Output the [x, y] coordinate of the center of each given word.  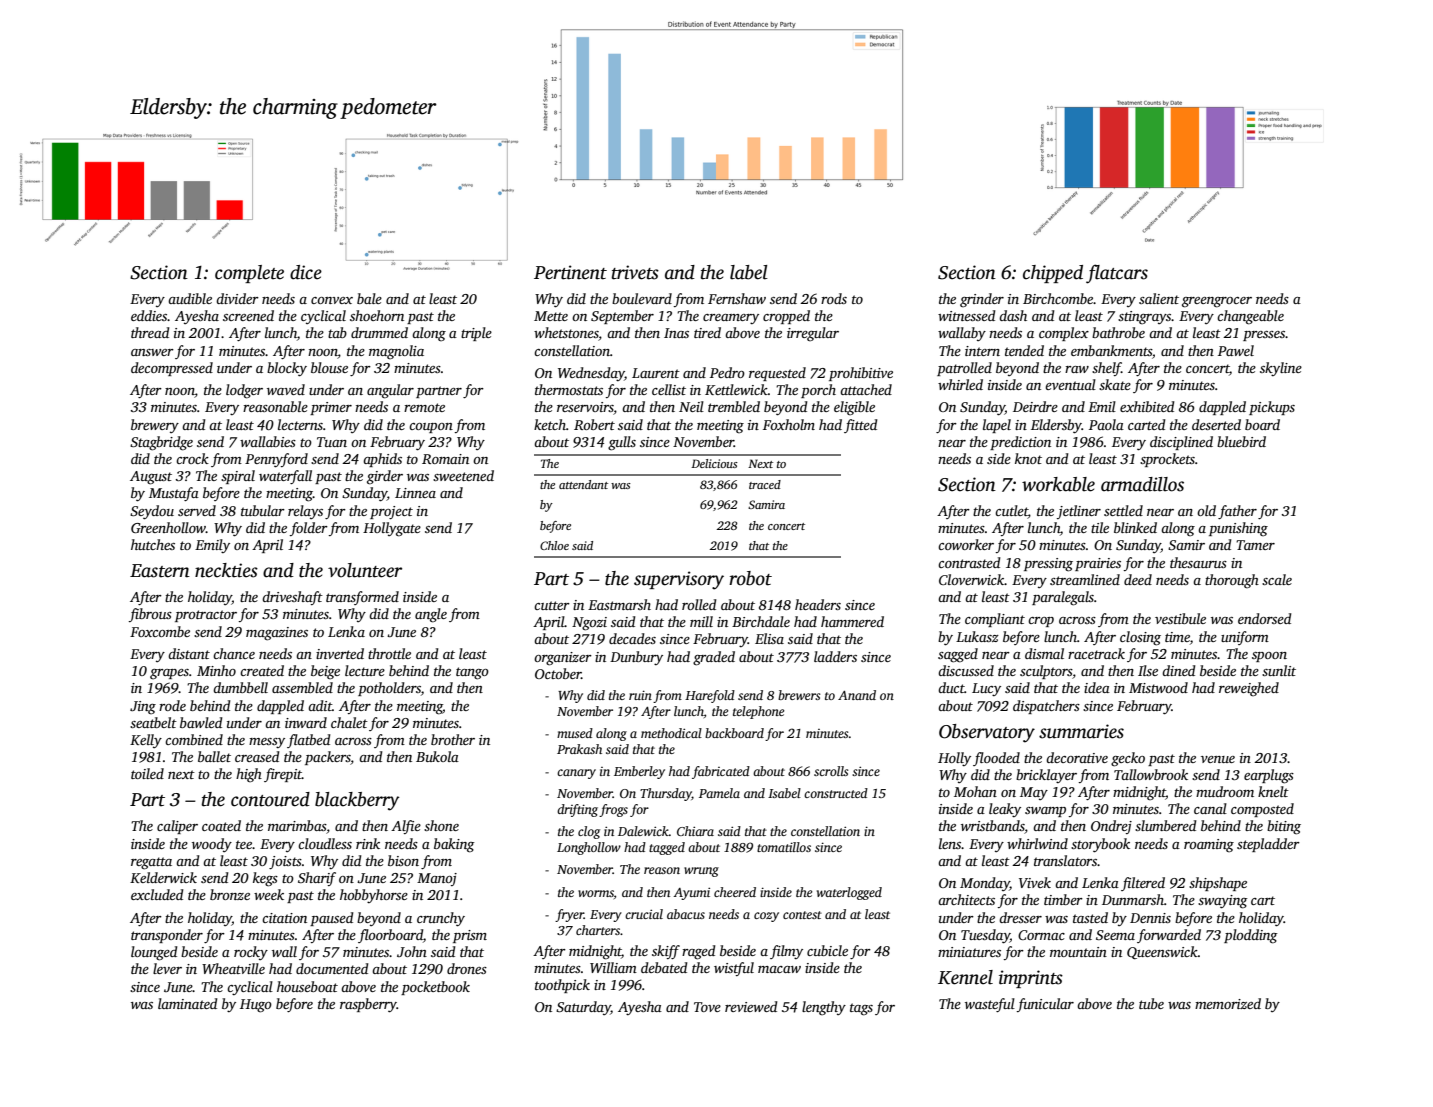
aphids [382, 460]
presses [1264, 336]
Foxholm [789, 424]
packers [328, 758]
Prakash [579, 749]
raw [1077, 369]
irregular [813, 334]
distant [189, 653]
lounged [154, 953]
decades [632, 638]
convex [332, 300]
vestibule [1180, 618]
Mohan [975, 791]
